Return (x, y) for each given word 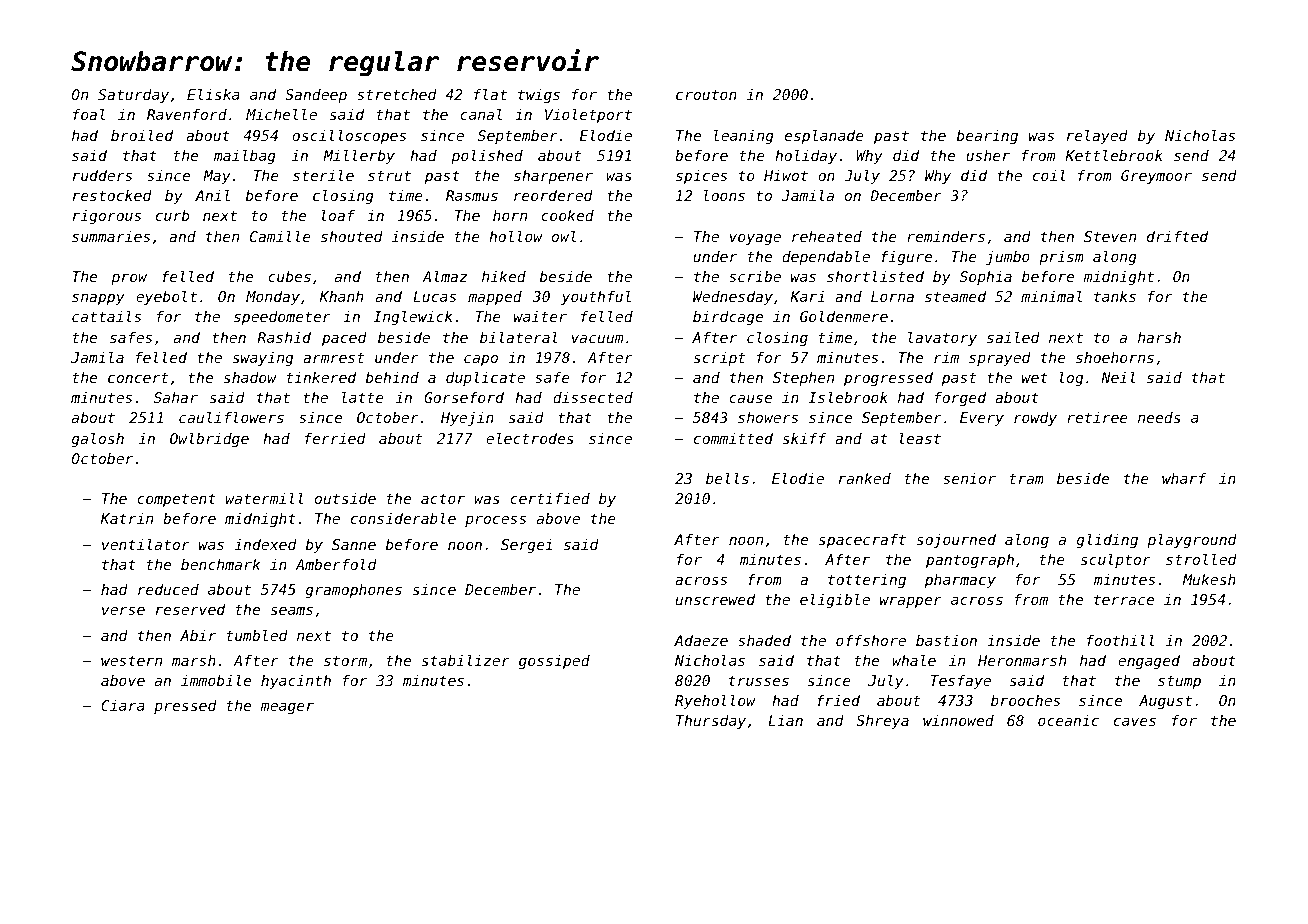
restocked (112, 195)
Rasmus (472, 195)
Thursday (711, 722)
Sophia (986, 278)
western (131, 660)
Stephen (803, 379)
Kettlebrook (1114, 155)
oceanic (1068, 720)
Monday (273, 298)
